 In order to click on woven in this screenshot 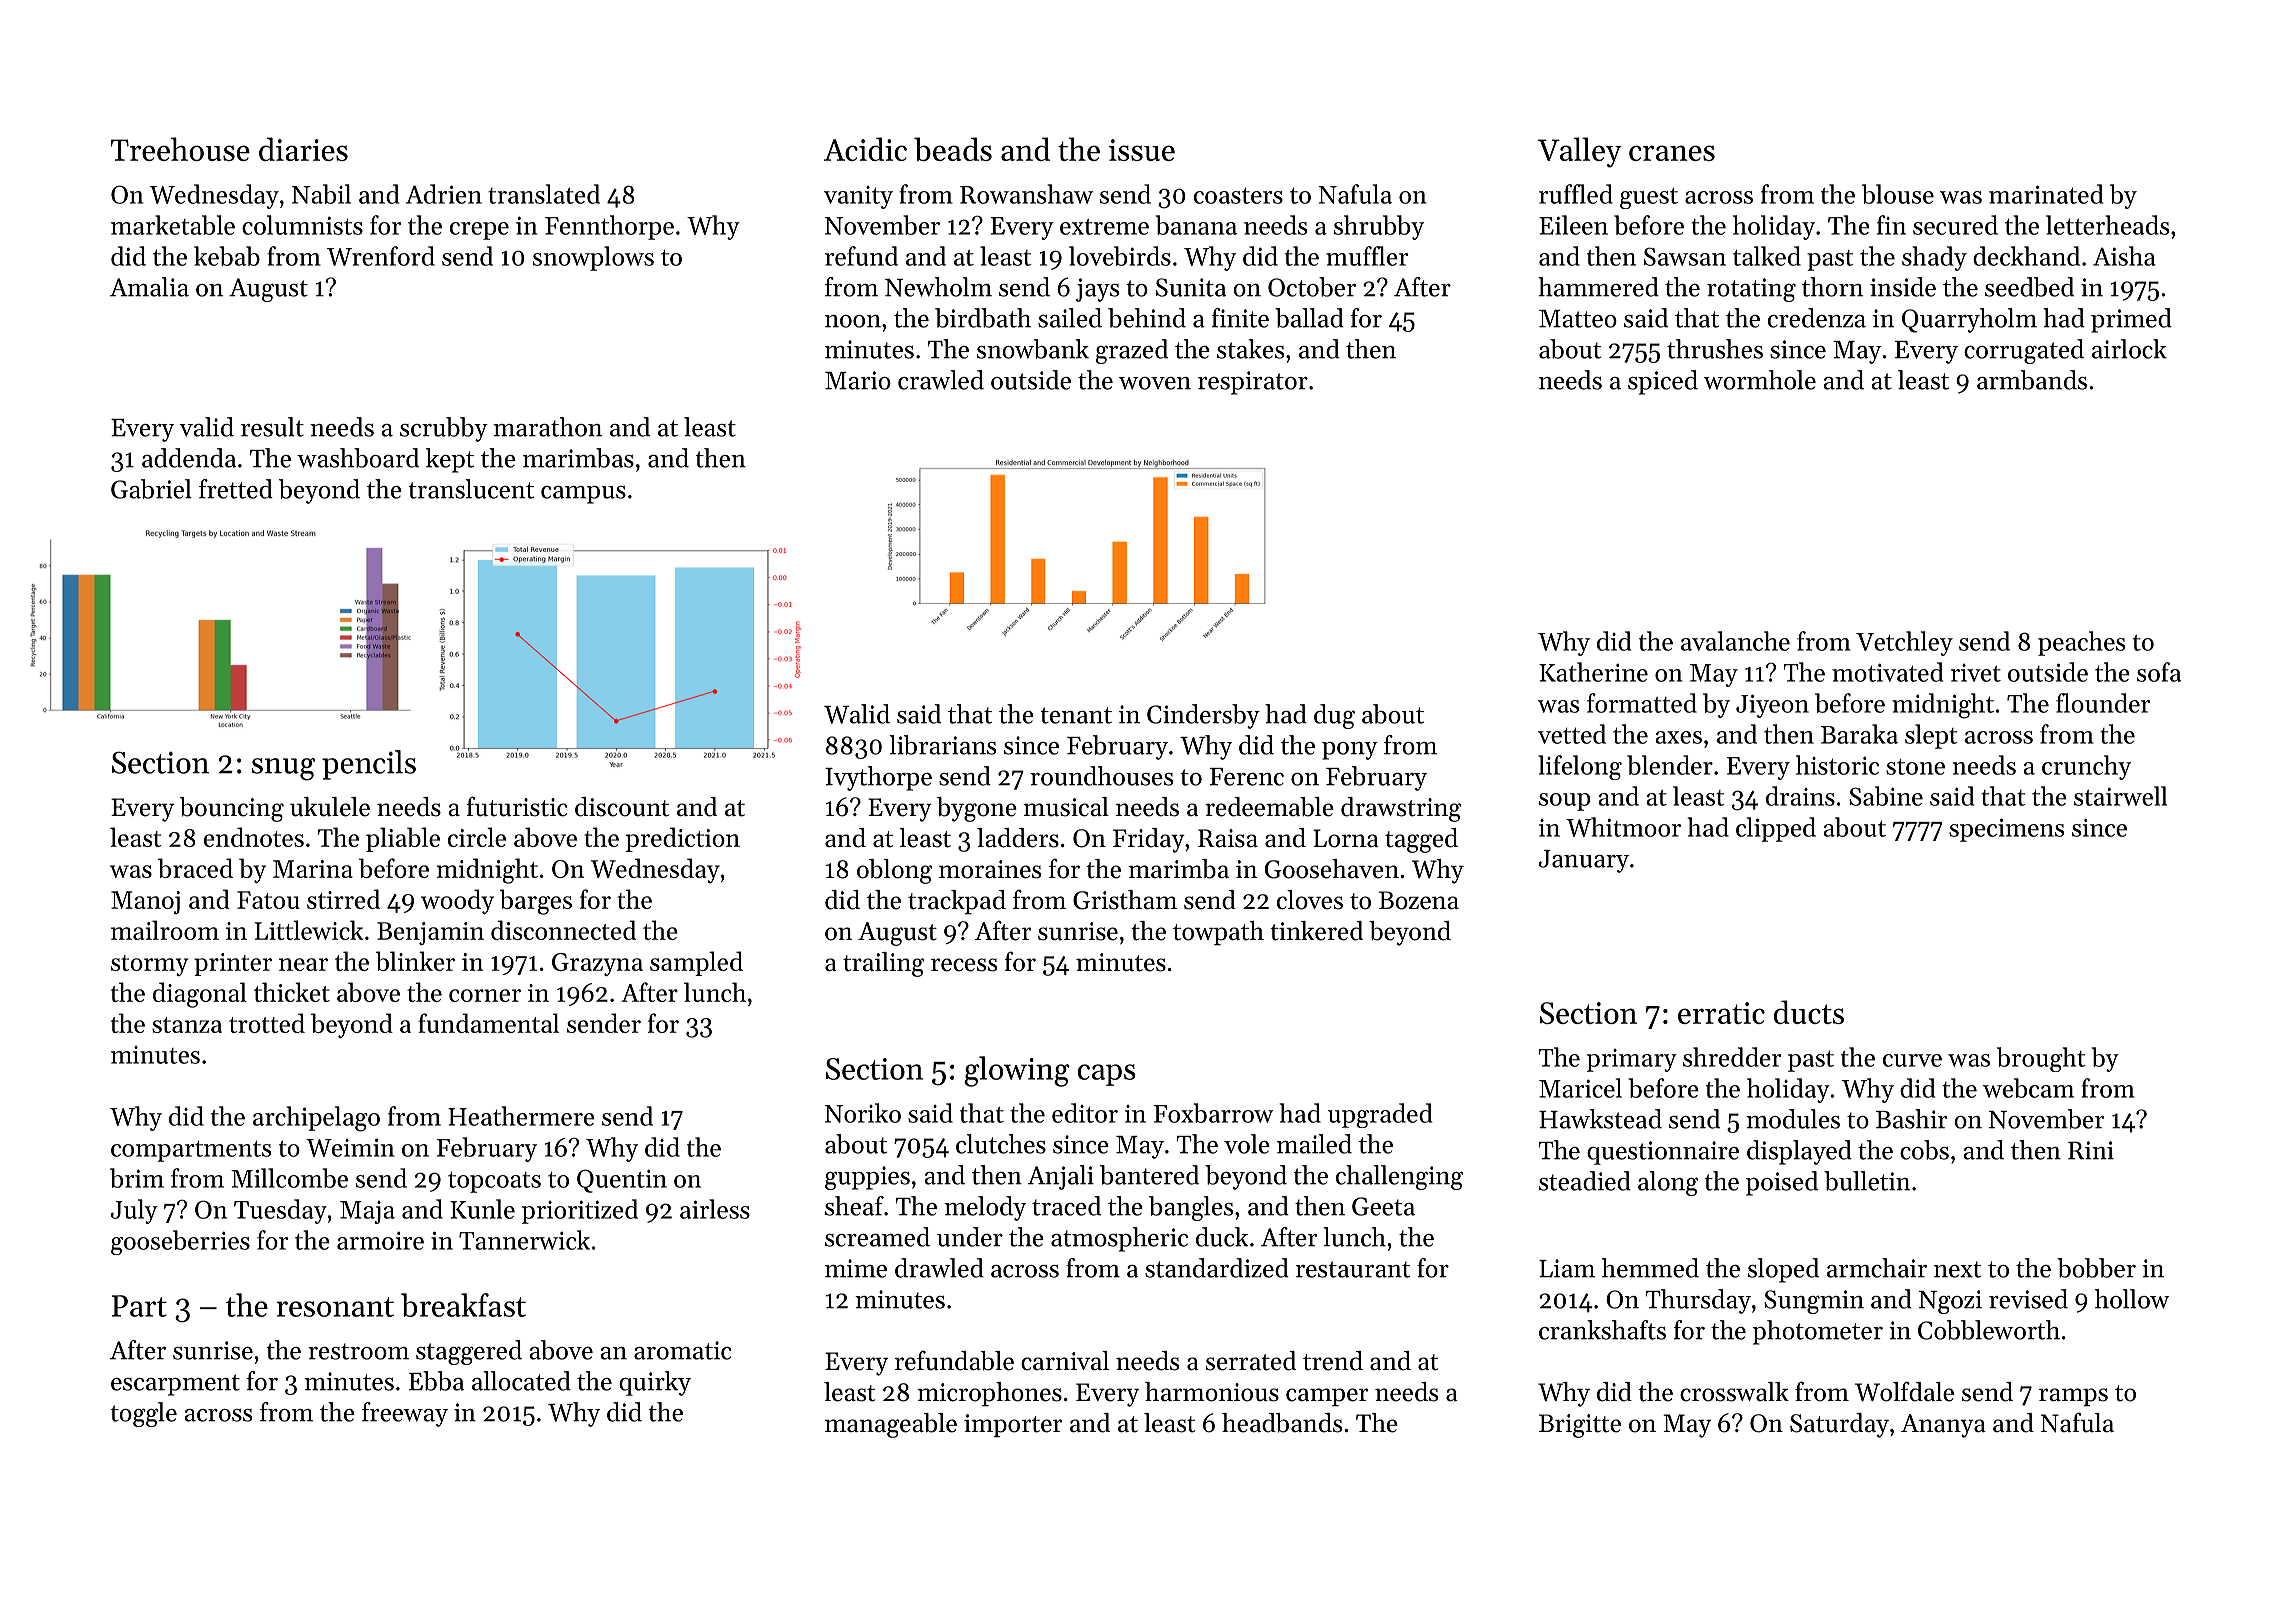, I will do `click(1155, 383)`.
